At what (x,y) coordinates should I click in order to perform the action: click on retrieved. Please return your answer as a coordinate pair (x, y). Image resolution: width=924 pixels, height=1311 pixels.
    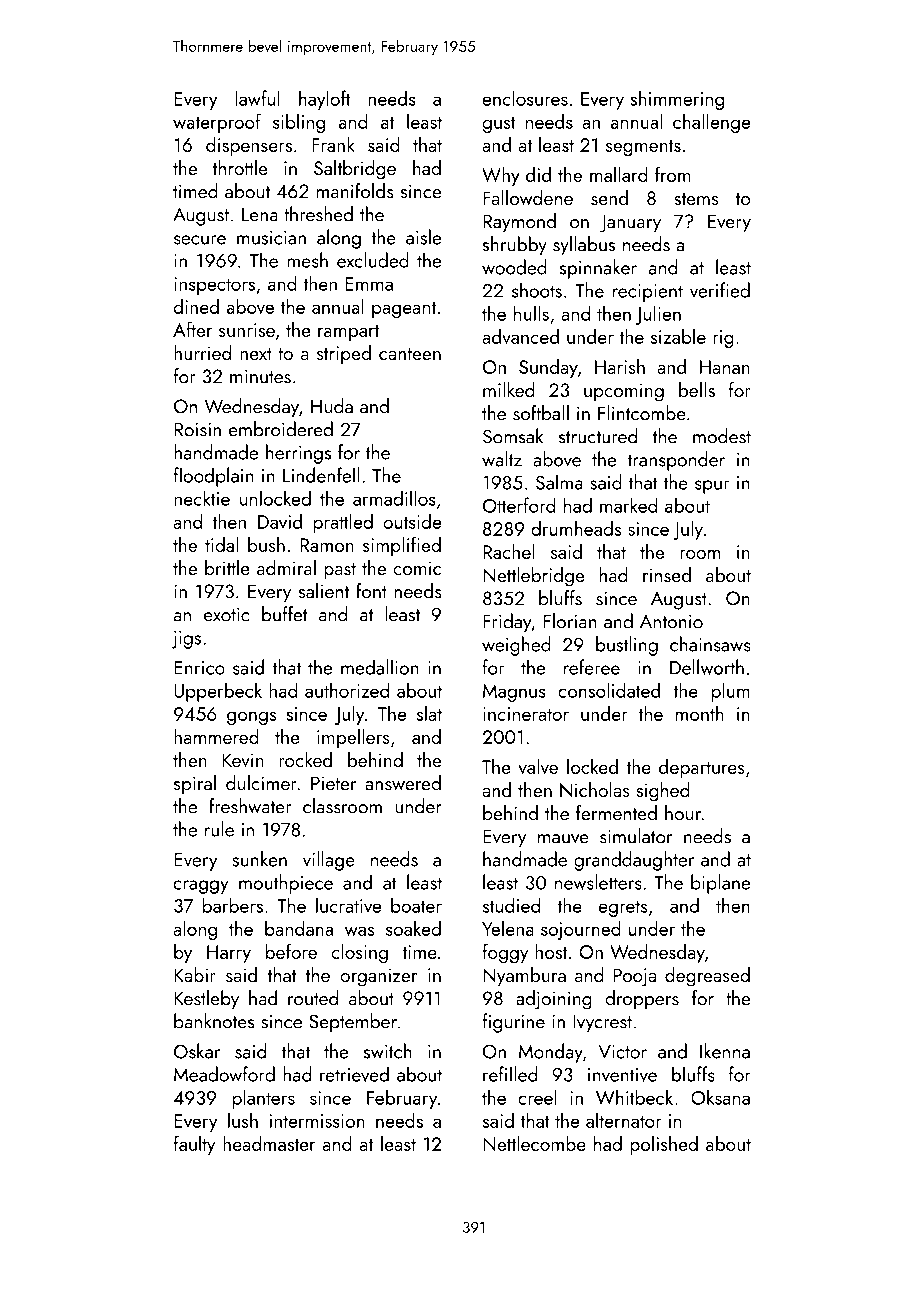
    Looking at the image, I should click on (354, 1074).
